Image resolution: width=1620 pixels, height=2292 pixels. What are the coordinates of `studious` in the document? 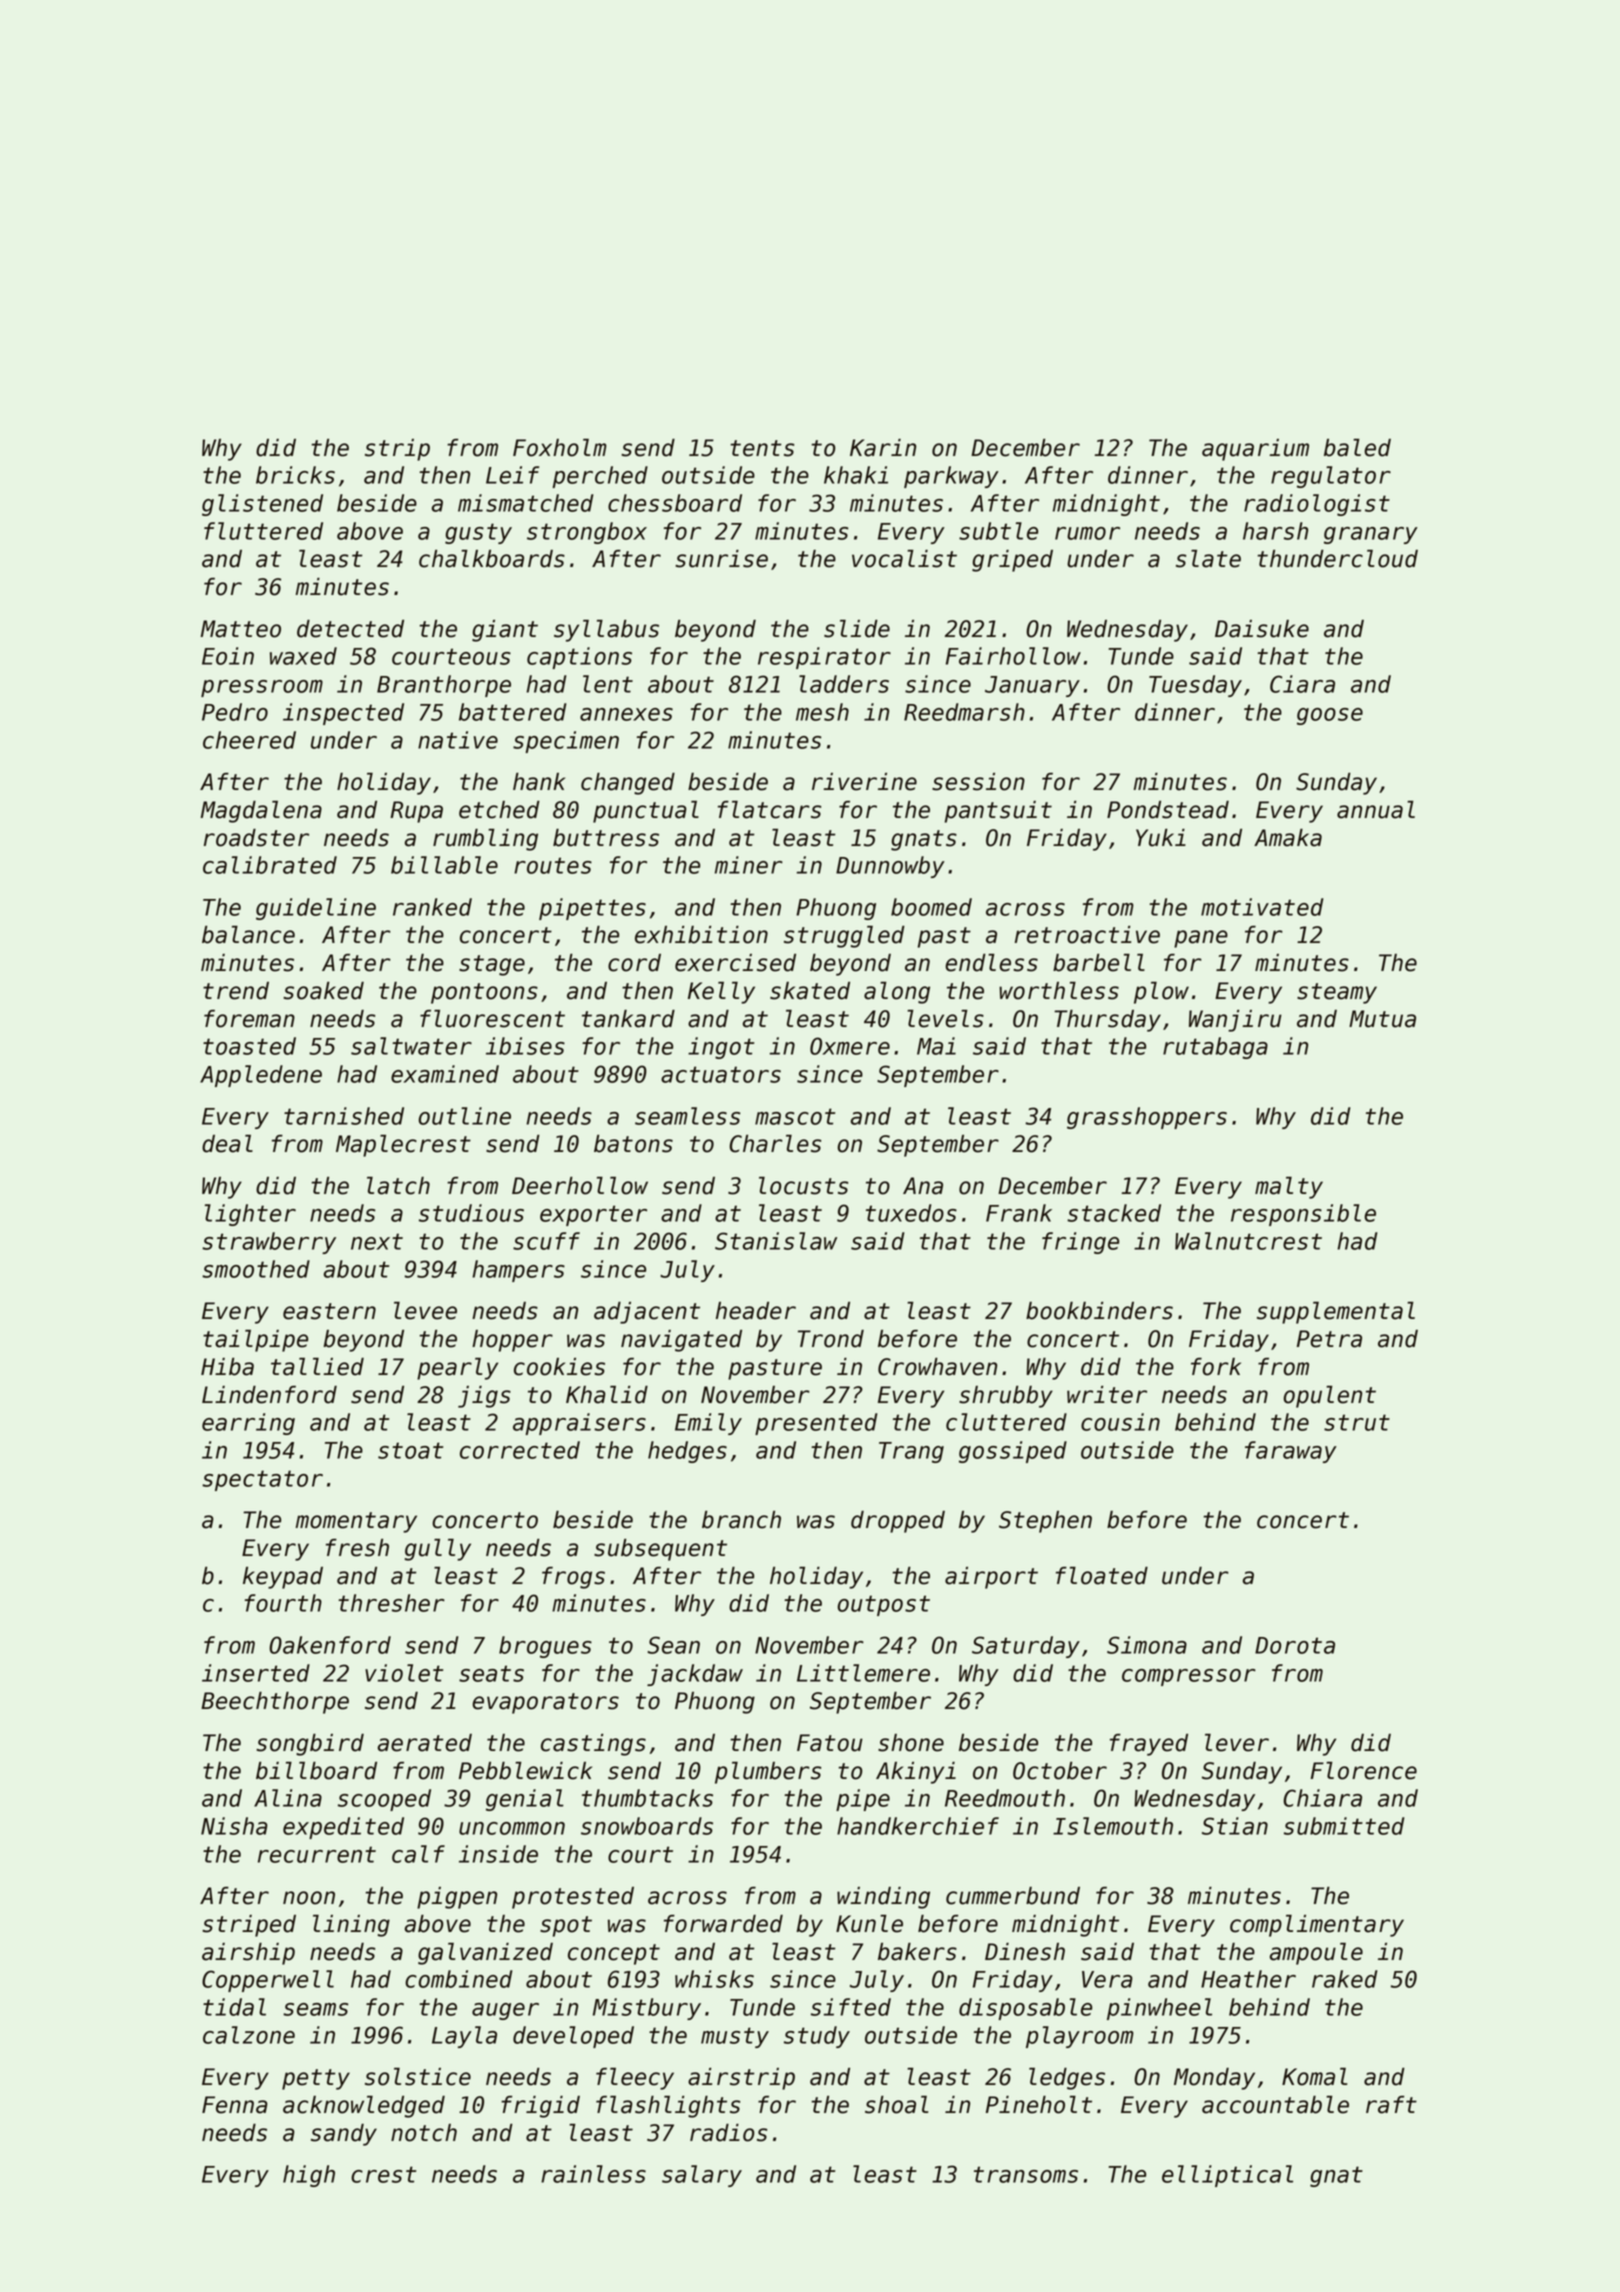 It's located at (471, 1213).
